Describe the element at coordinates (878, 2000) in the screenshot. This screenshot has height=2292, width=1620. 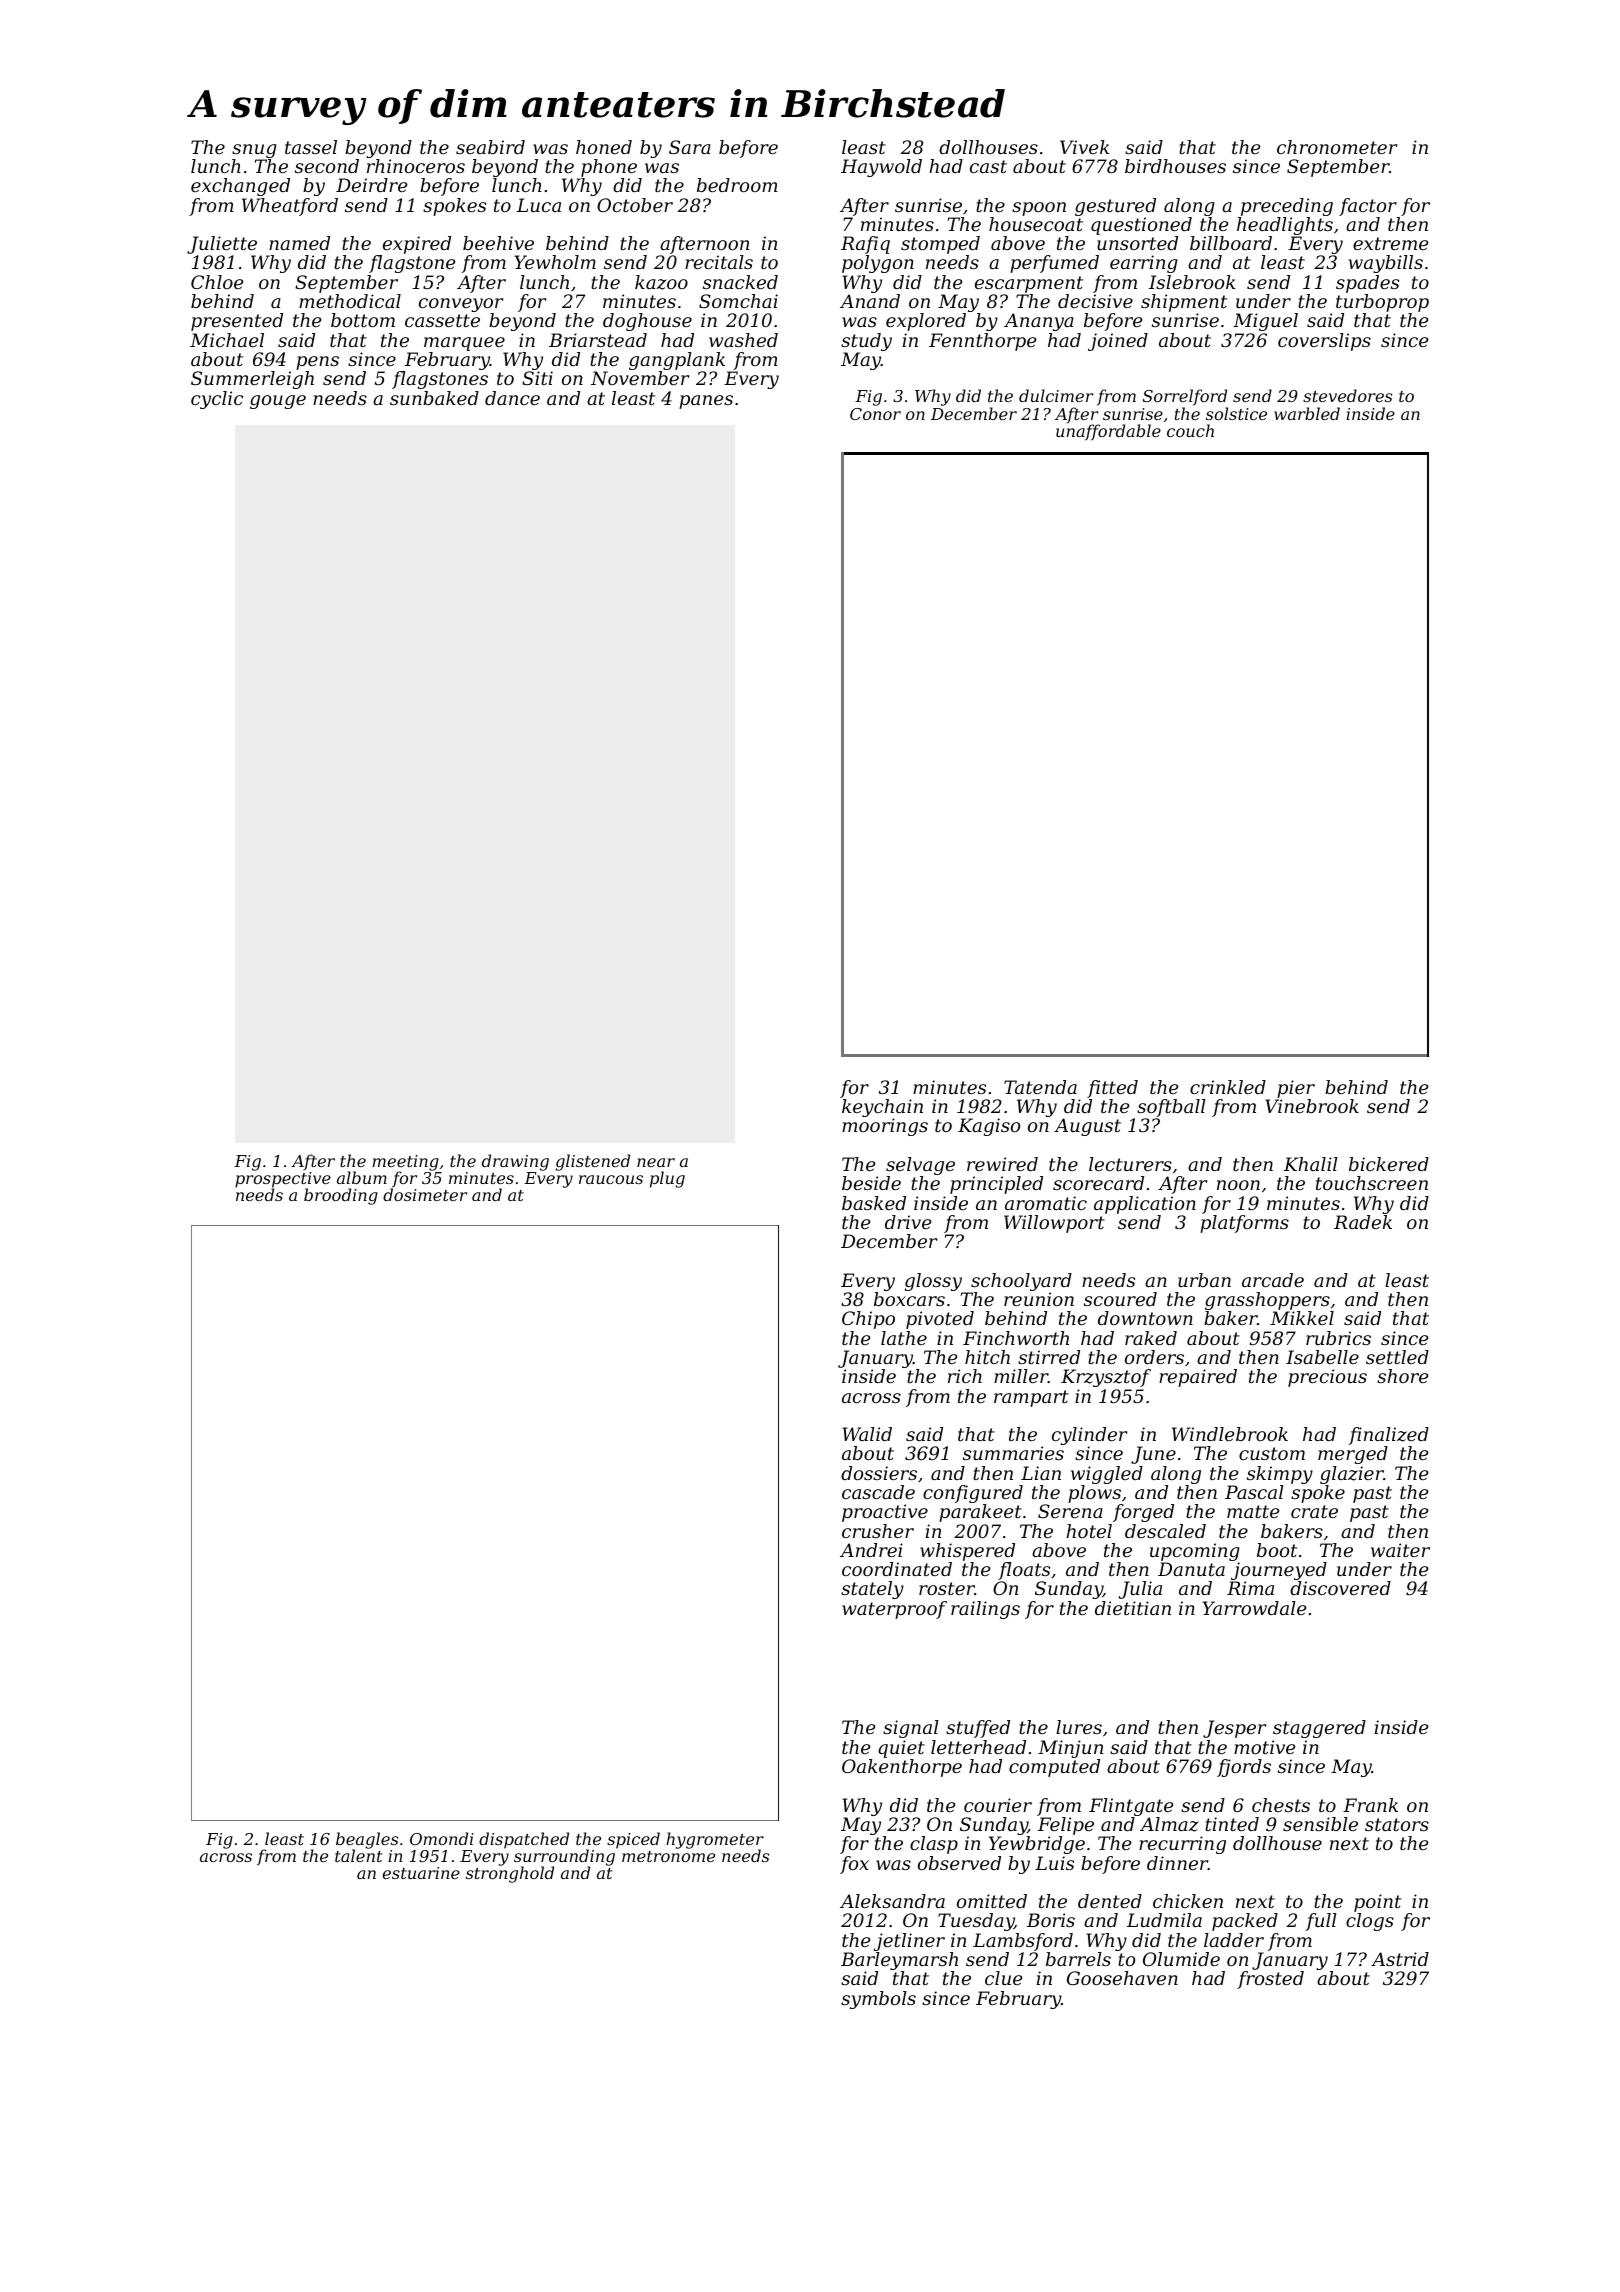
I see `symbols` at that location.
